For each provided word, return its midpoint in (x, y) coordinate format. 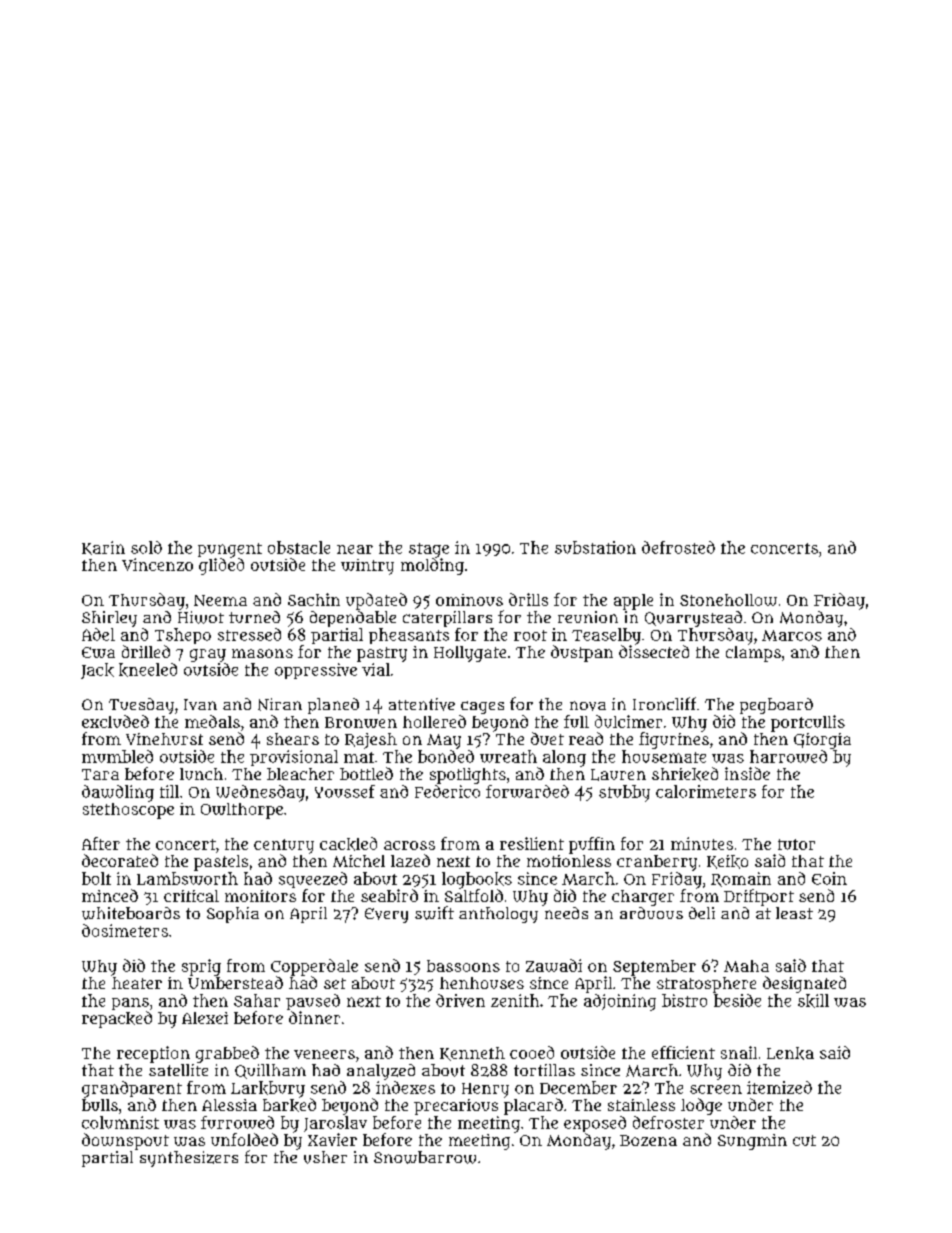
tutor (796, 844)
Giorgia (822, 741)
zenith (515, 1000)
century (284, 846)
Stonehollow (728, 600)
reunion (588, 617)
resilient (532, 843)
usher (325, 1157)
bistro (684, 1000)
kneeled (148, 670)
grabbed (227, 1054)
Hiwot (201, 617)
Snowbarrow (425, 1157)
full (576, 721)
